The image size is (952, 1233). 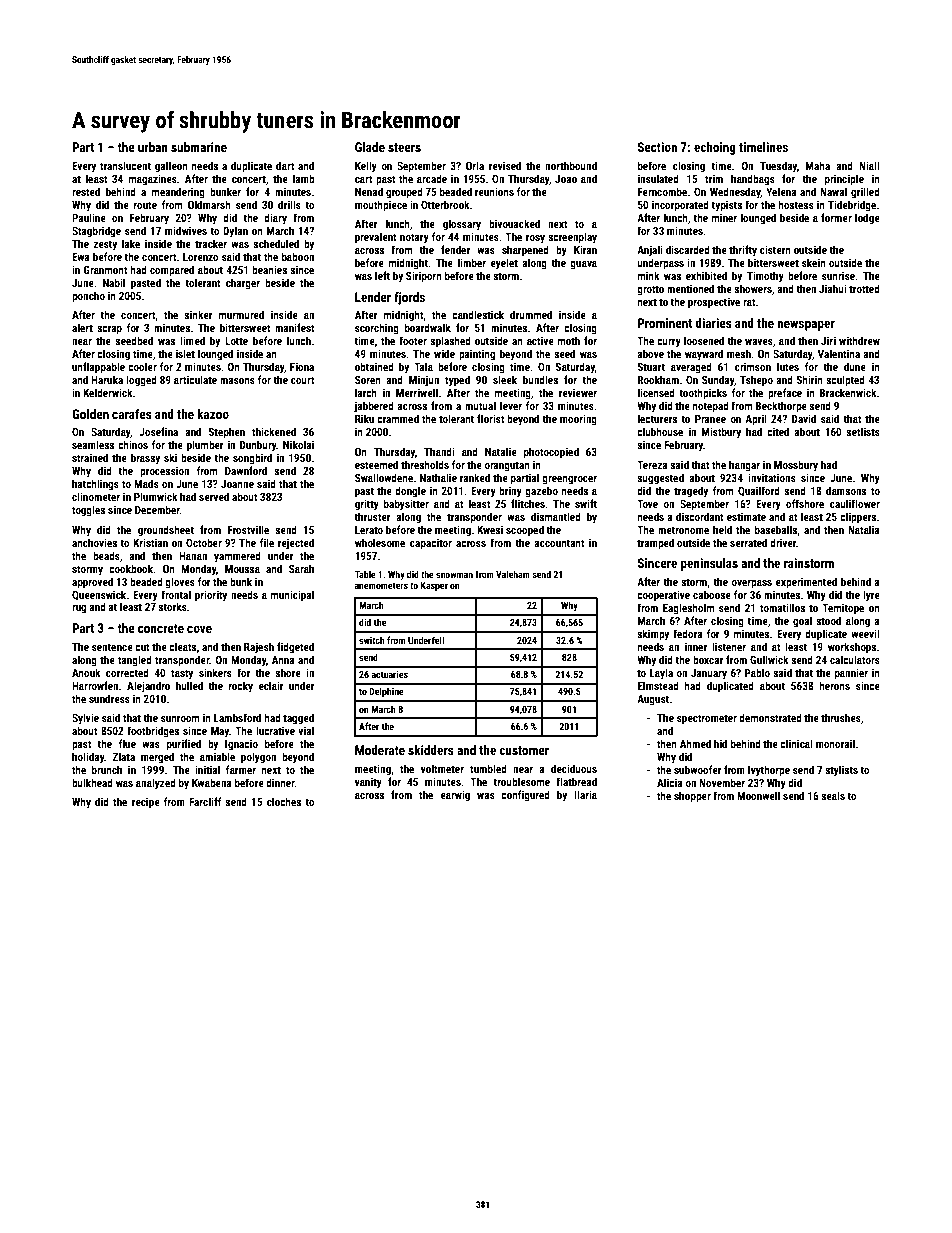 What do you see at coordinates (700, 516) in the document?
I see `discordant` at bounding box center [700, 516].
